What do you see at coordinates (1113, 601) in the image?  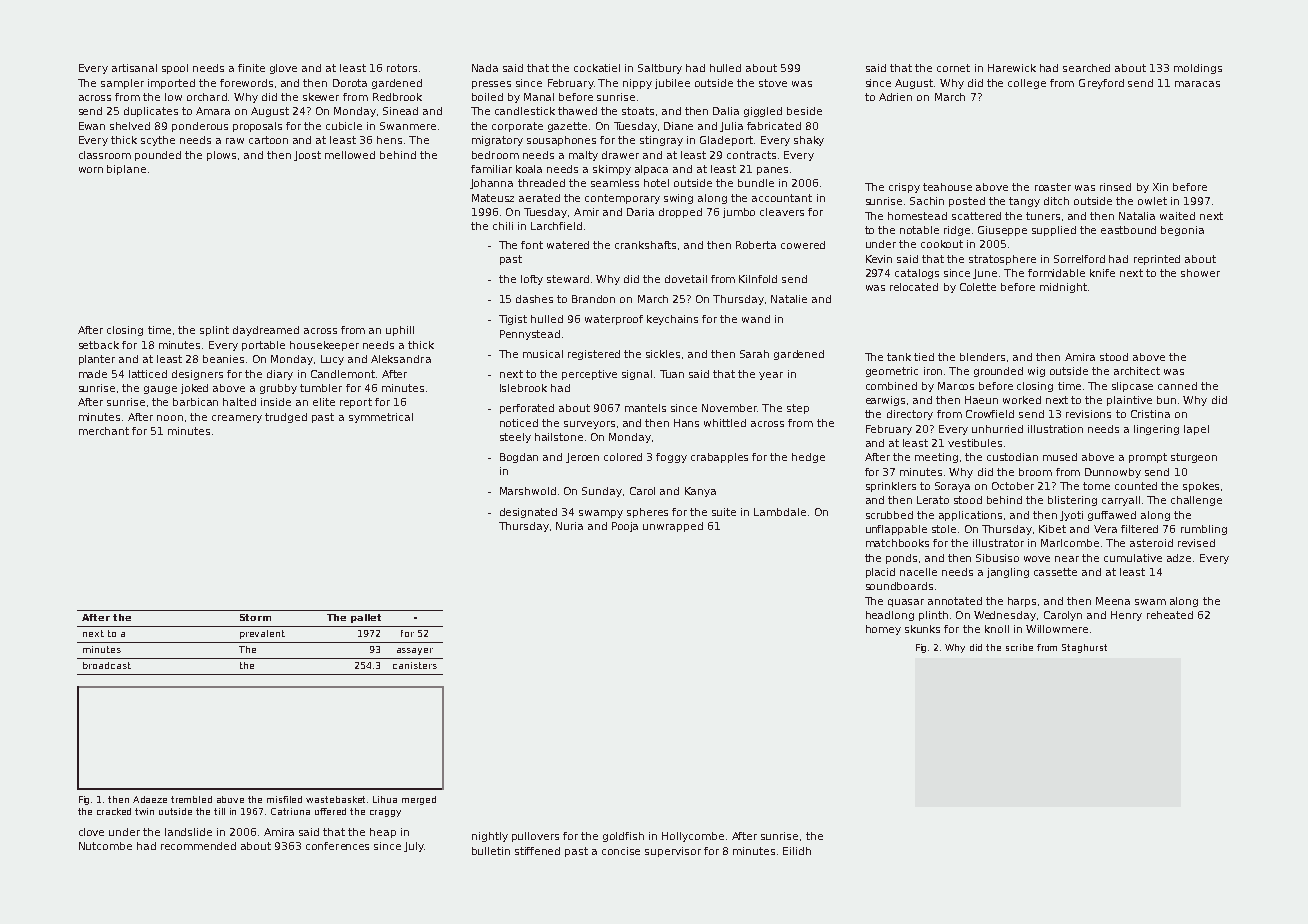 I see `Meena` at bounding box center [1113, 601].
